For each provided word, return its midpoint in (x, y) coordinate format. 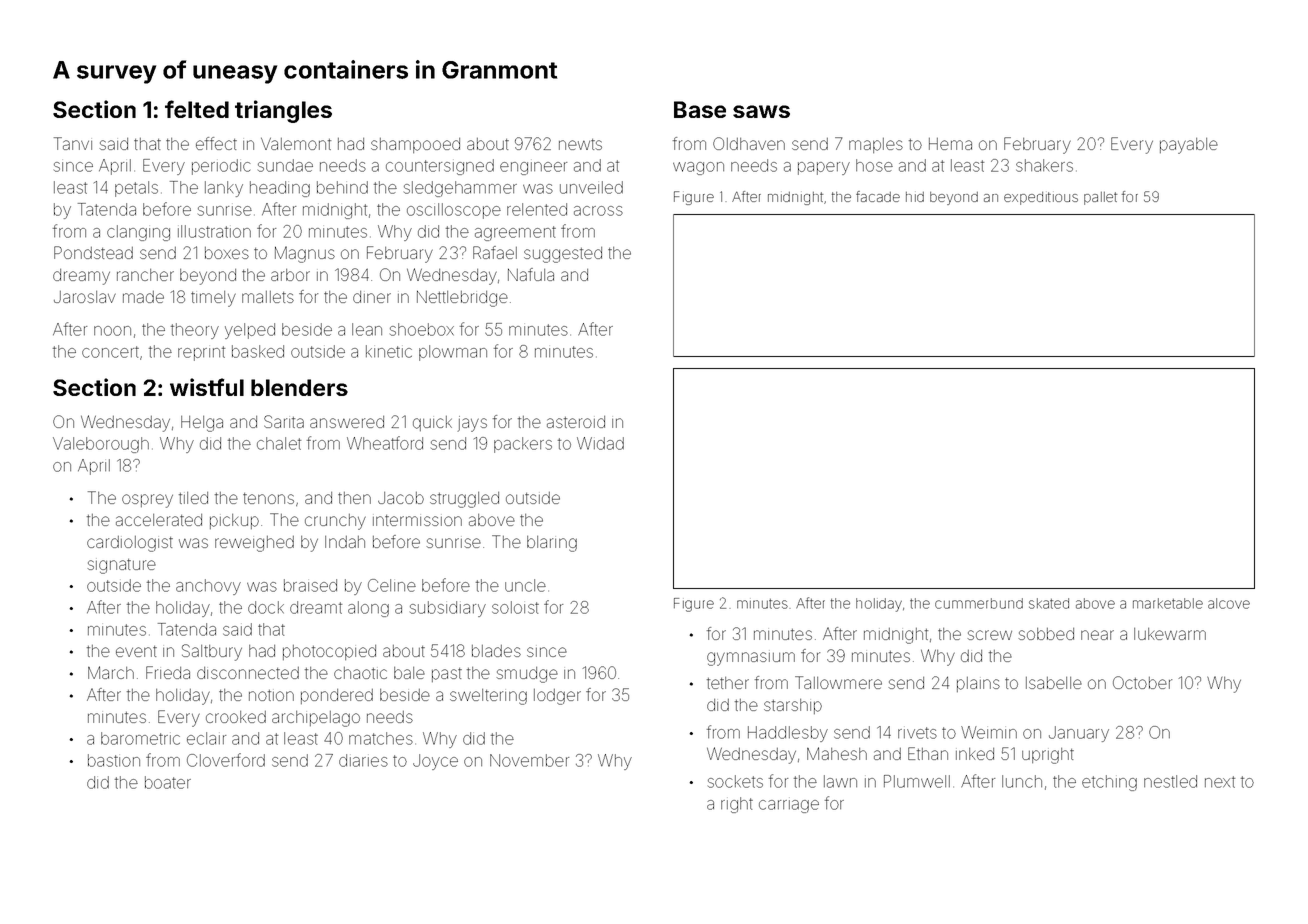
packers (523, 445)
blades (496, 651)
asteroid (576, 422)
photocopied (329, 652)
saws (761, 111)
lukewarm (1170, 634)
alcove (1229, 603)
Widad (600, 443)
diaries (363, 760)
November (529, 760)
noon (112, 331)
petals (136, 189)
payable (1189, 146)
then (354, 498)
